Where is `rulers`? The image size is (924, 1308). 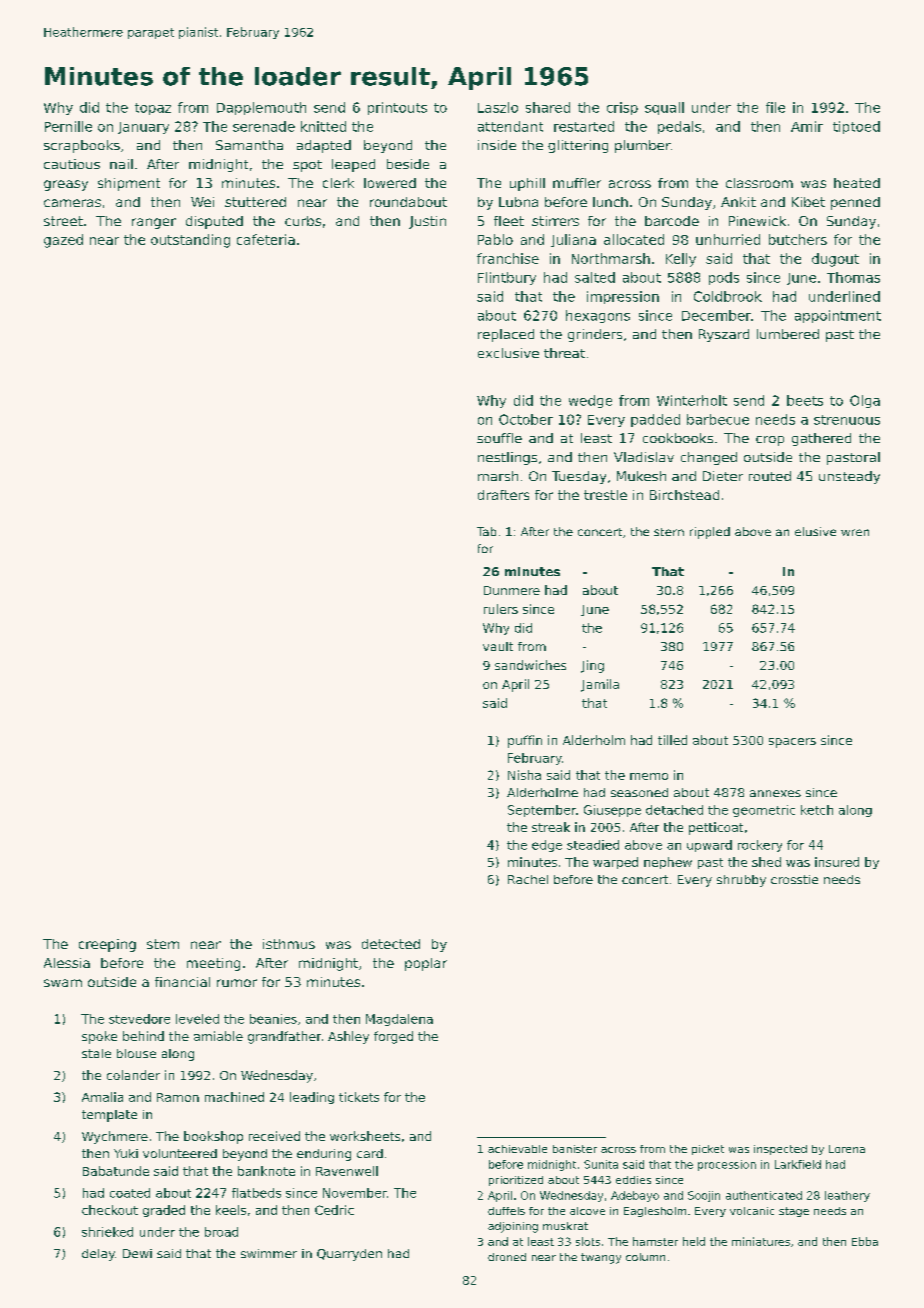 rulers is located at coordinates (501, 609).
